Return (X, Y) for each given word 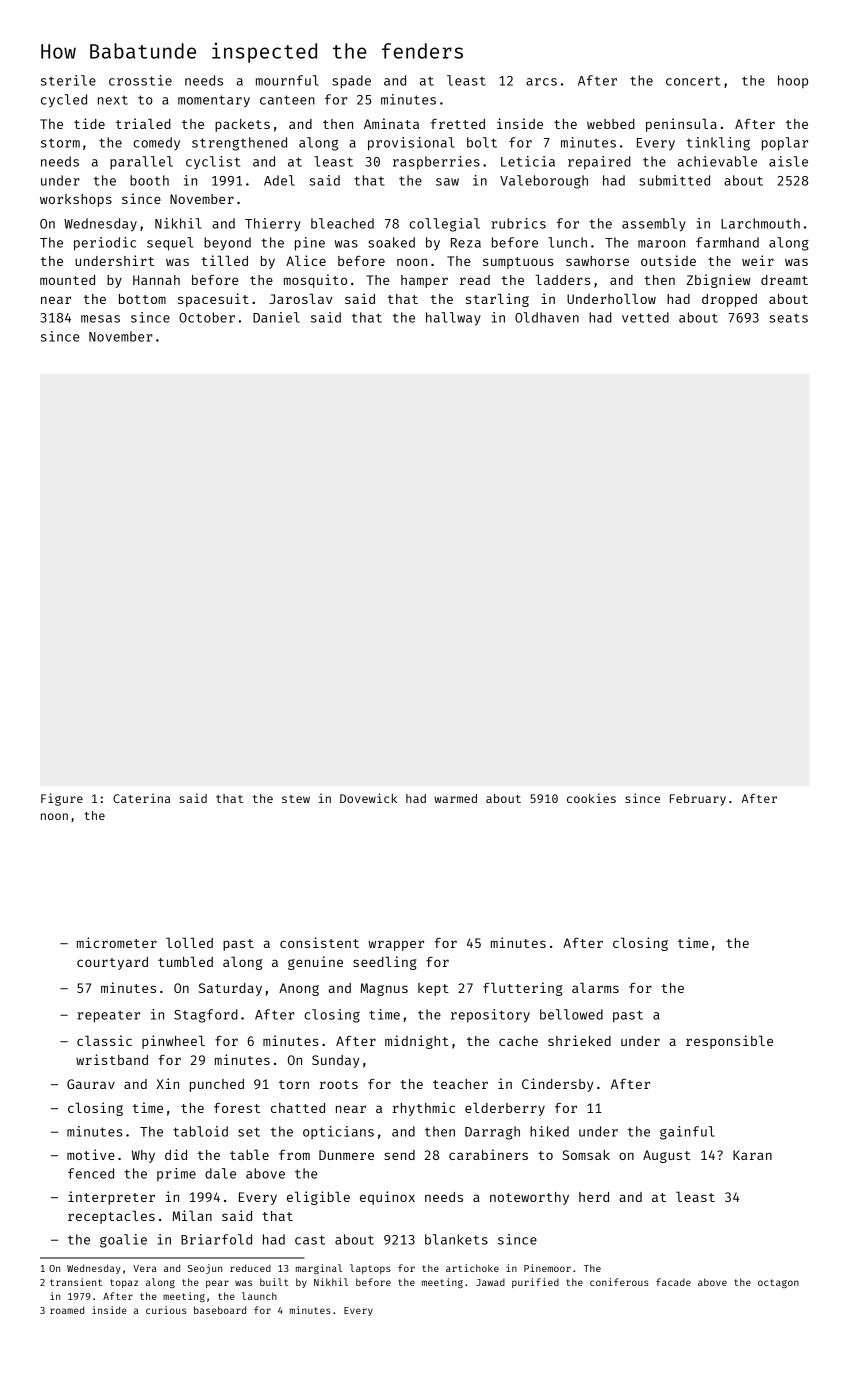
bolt (482, 142)
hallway (453, 319)
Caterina (141, 798)
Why (143, 1156)
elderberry (505, 1109)
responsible (729, 1042)
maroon (661, 244)
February (698, 800)
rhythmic (423, 1109)
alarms (595, 987)
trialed (143, 123)
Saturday (230, 989)
